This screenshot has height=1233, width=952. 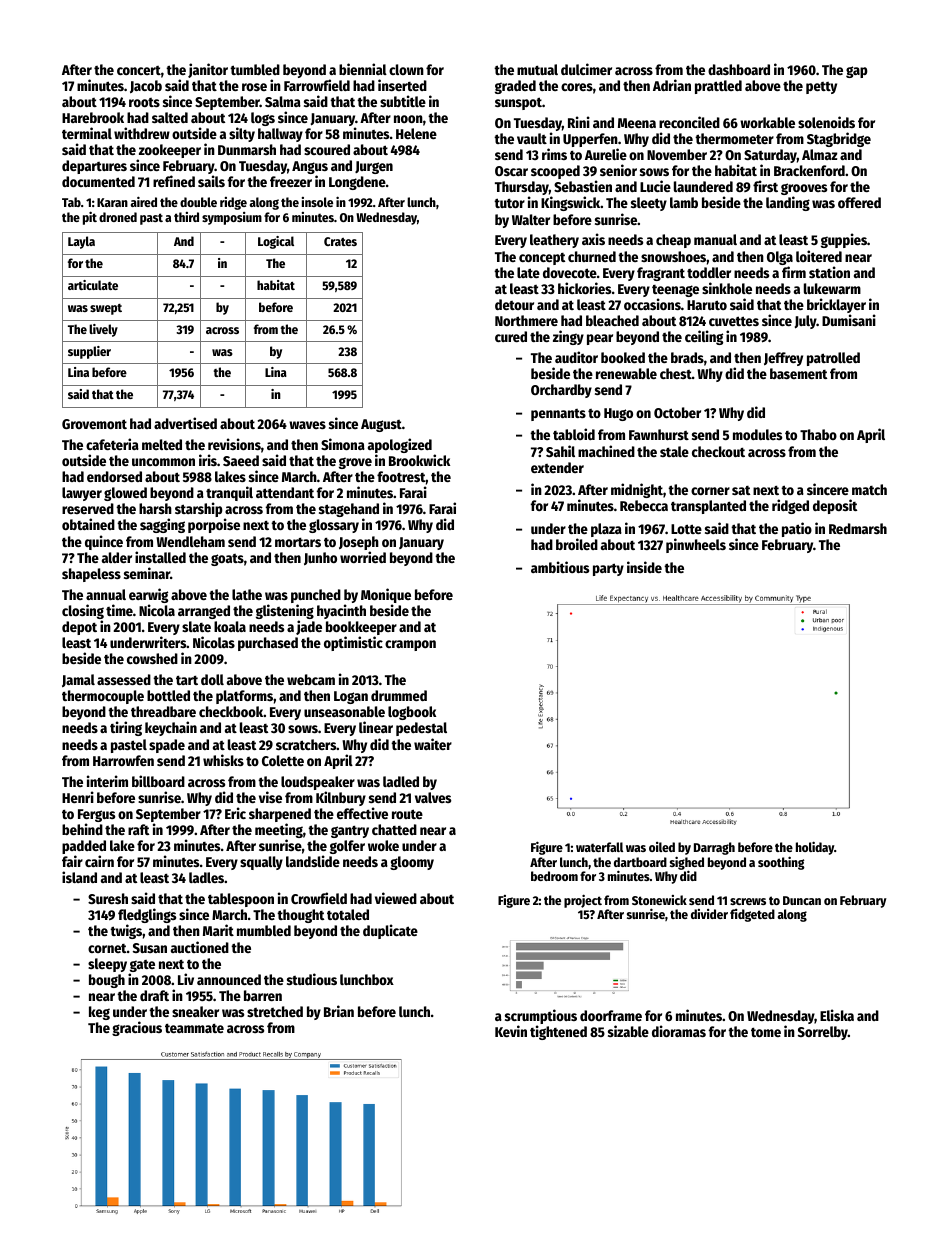 I want to click on pear, so click(x=600, y=339).
